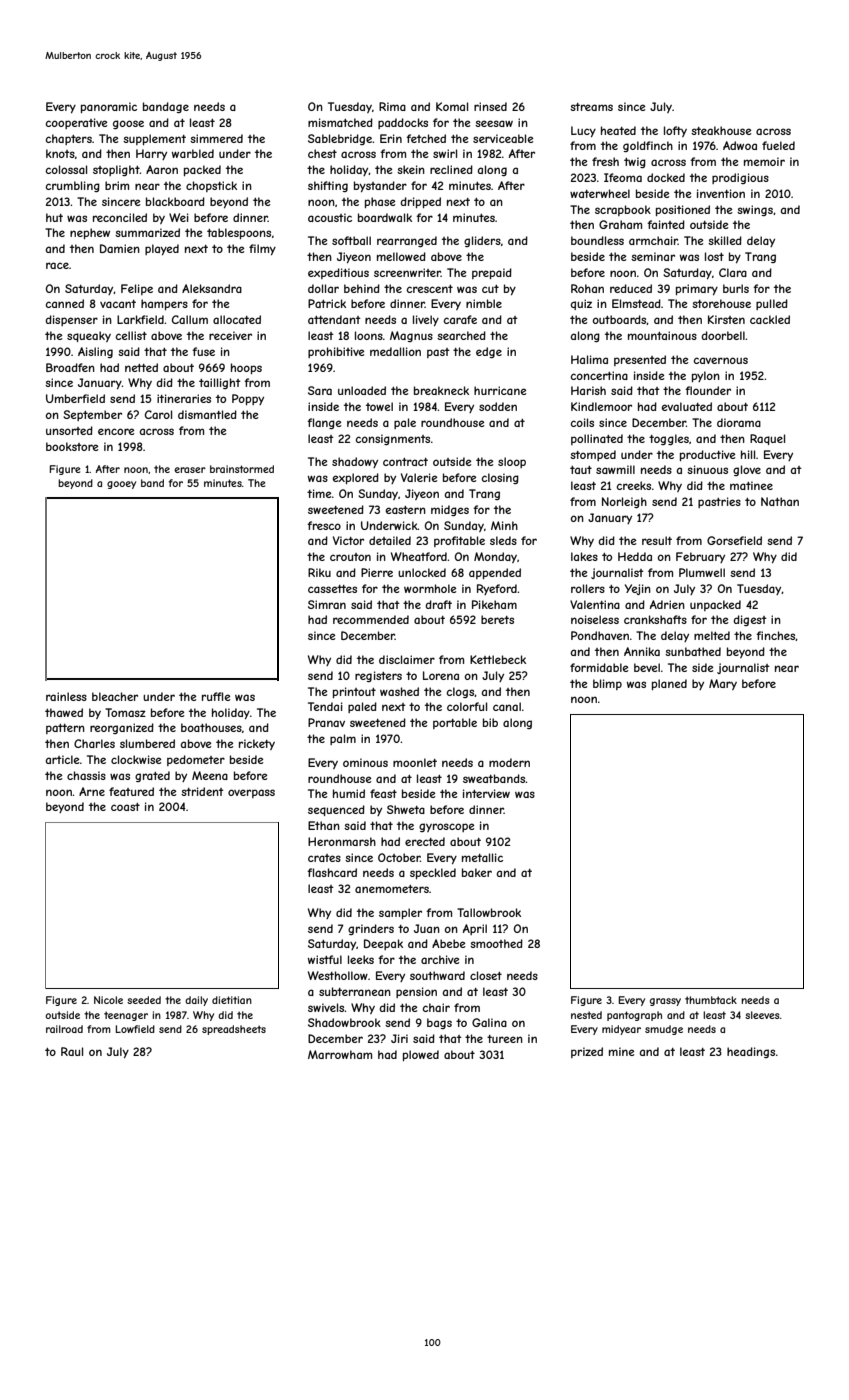 The height and width of the screenshot is (1400, 849). Describe the element at coordinates (108, 1000) in the screenshot. I see `Nicole` at that location.
